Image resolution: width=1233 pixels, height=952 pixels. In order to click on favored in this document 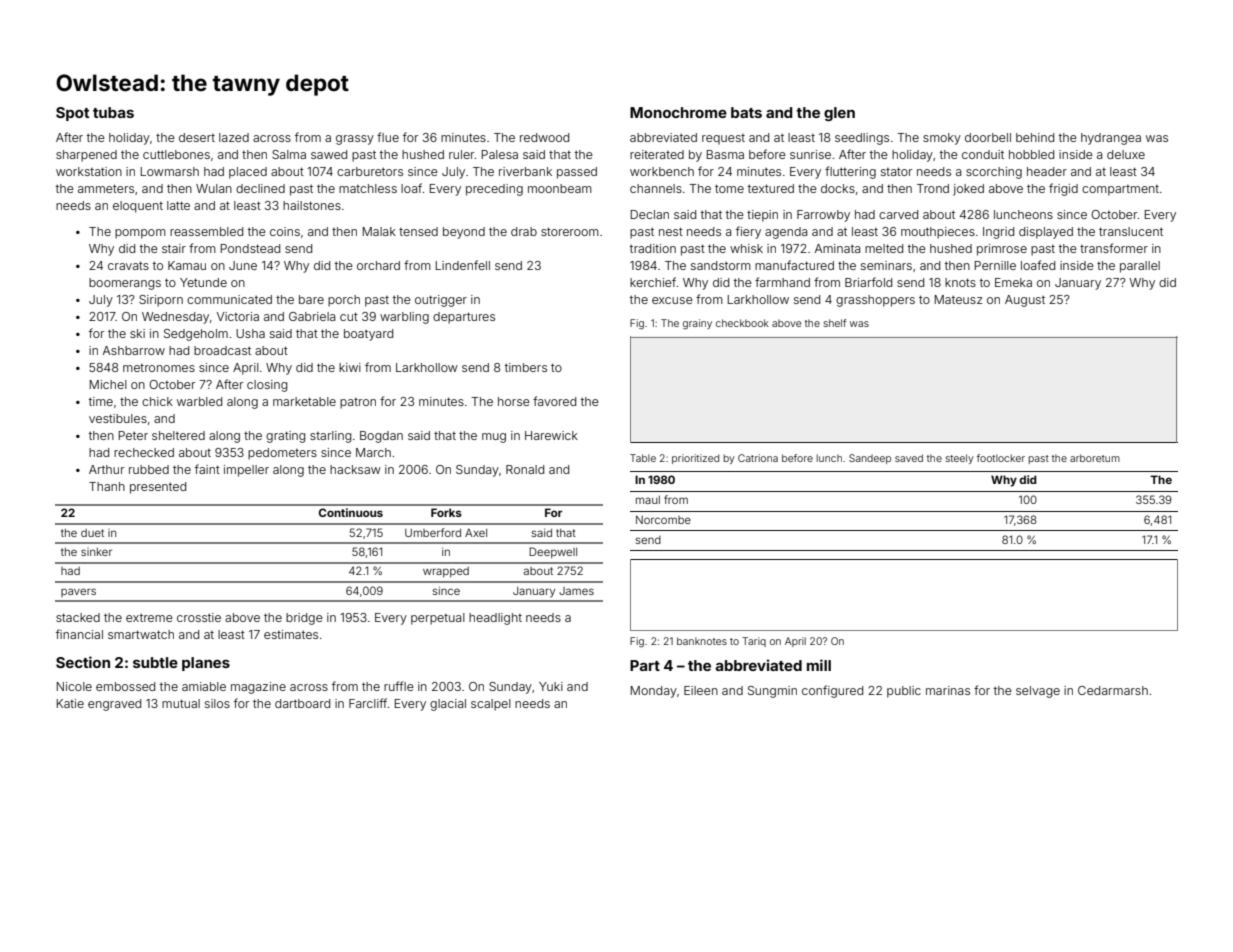, I will do `click(554, 401)`.
